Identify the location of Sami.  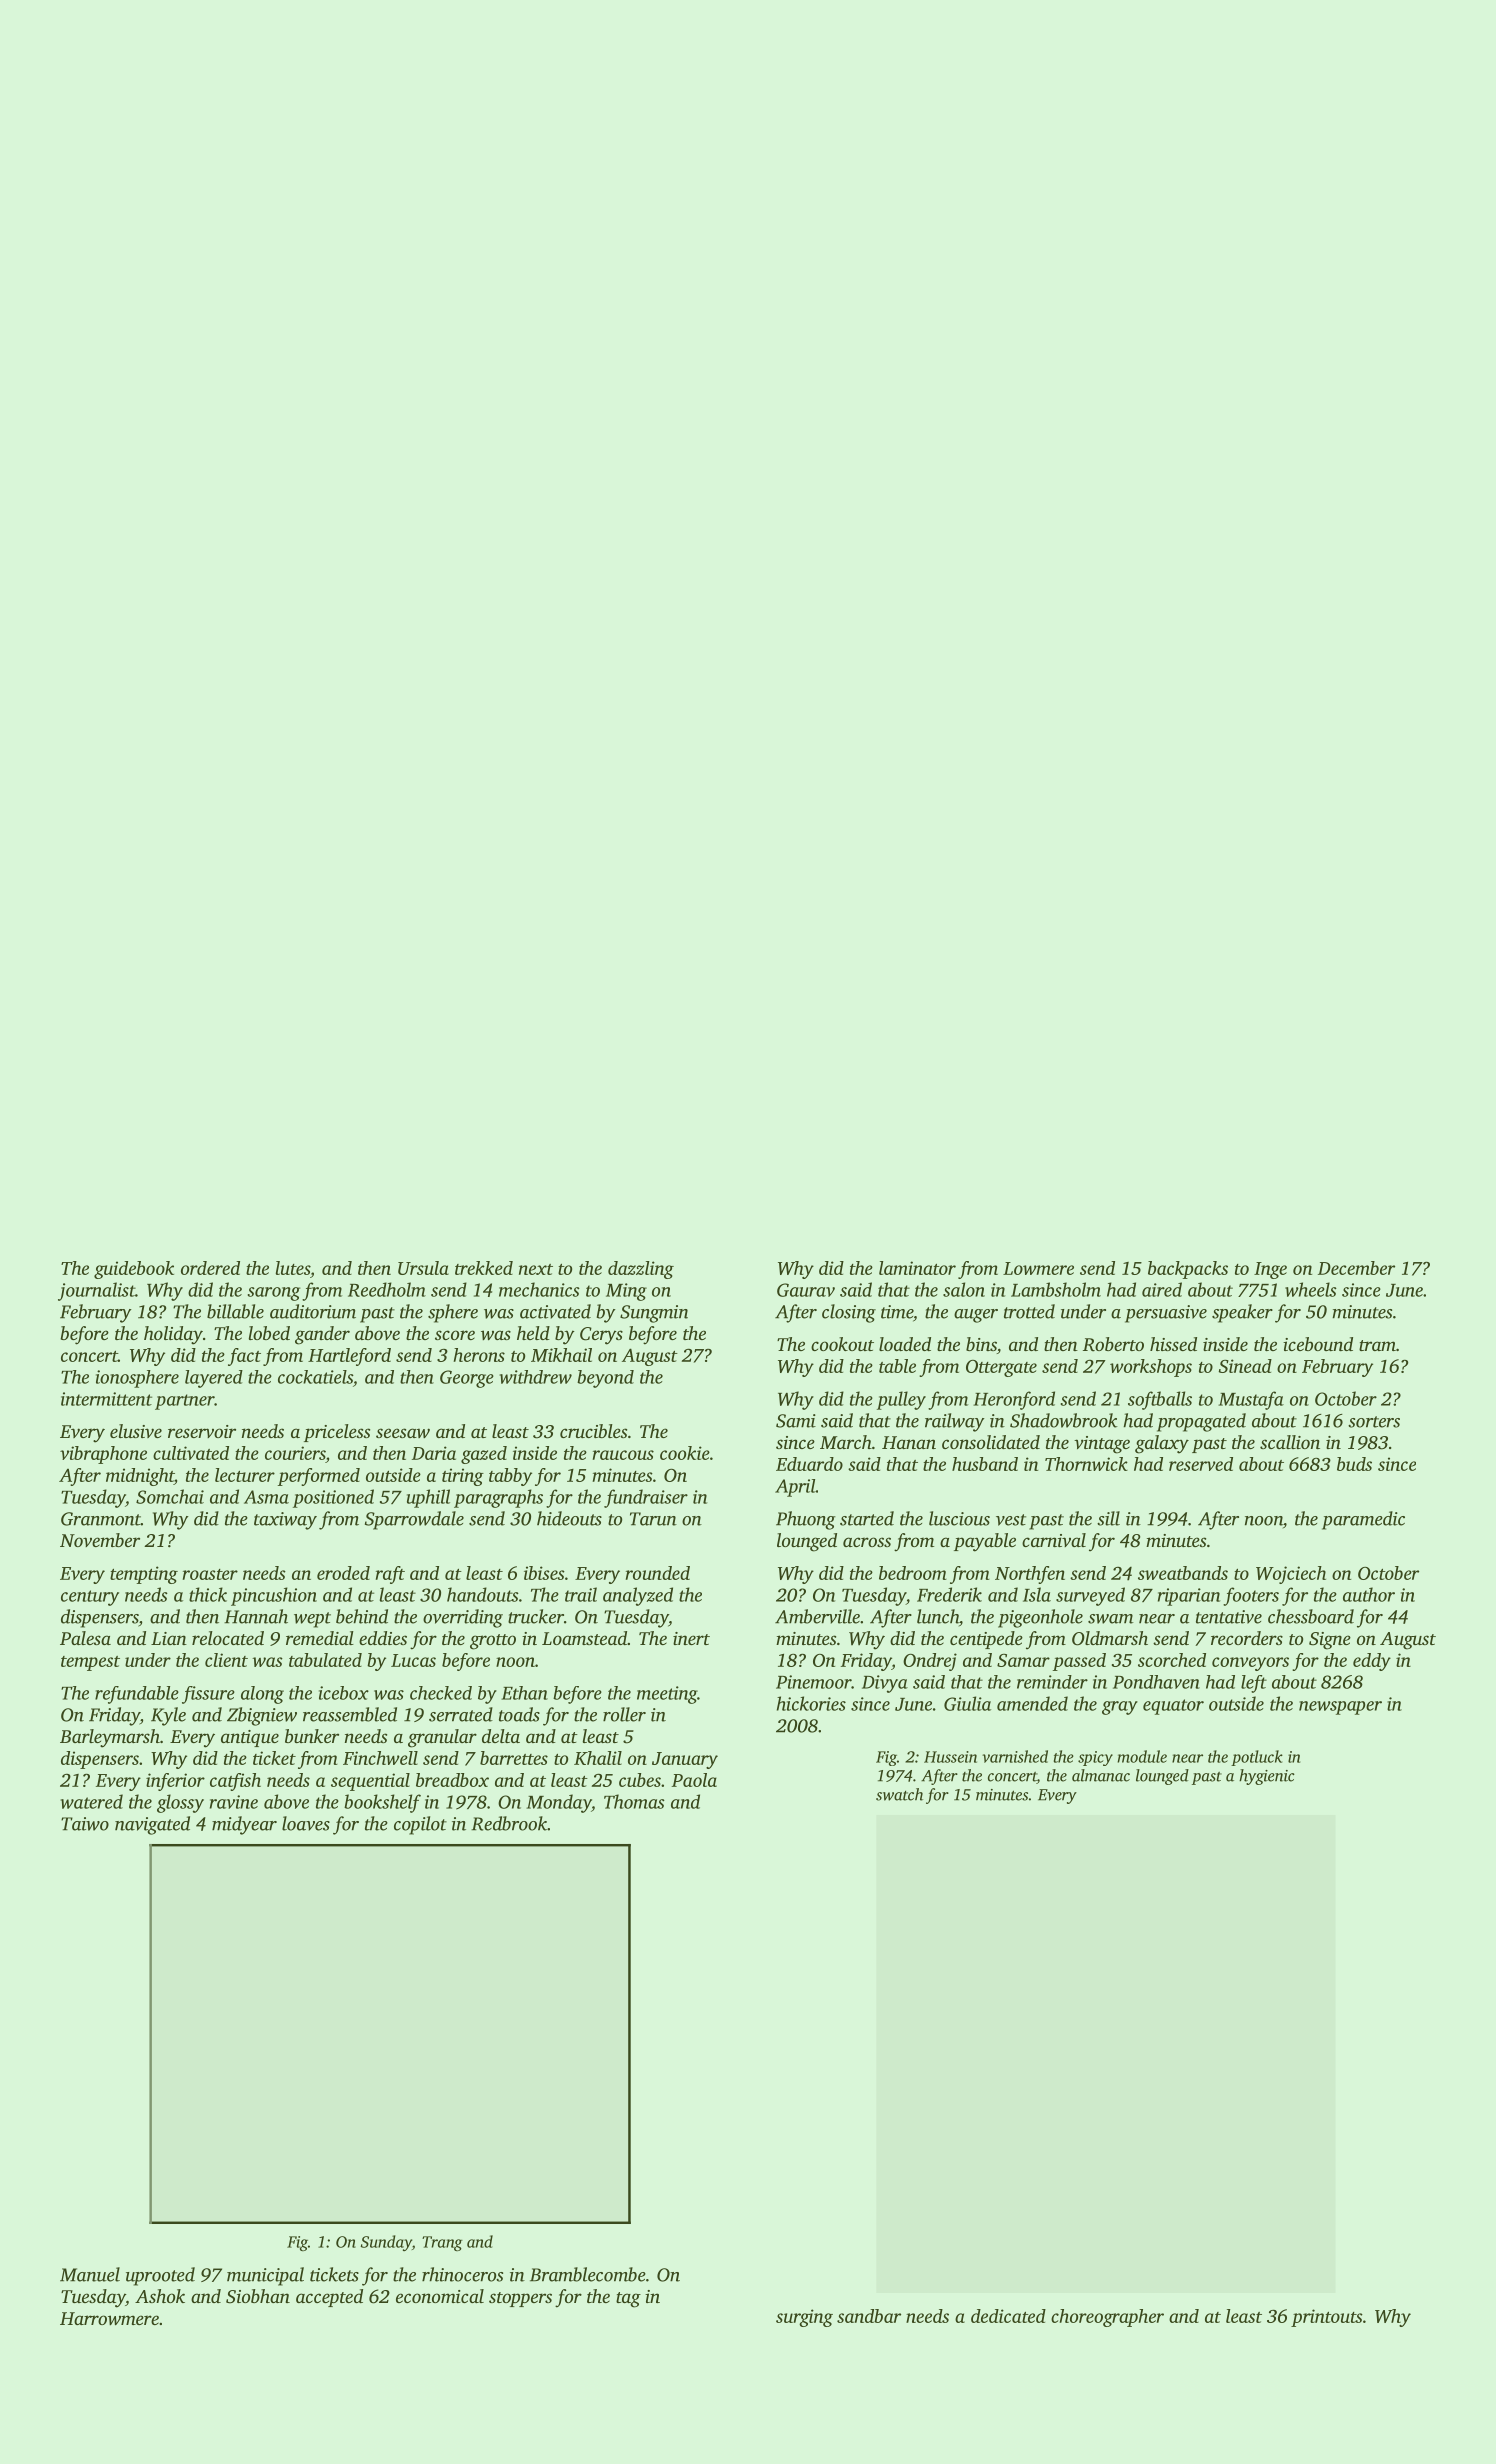
(796, 1421).
